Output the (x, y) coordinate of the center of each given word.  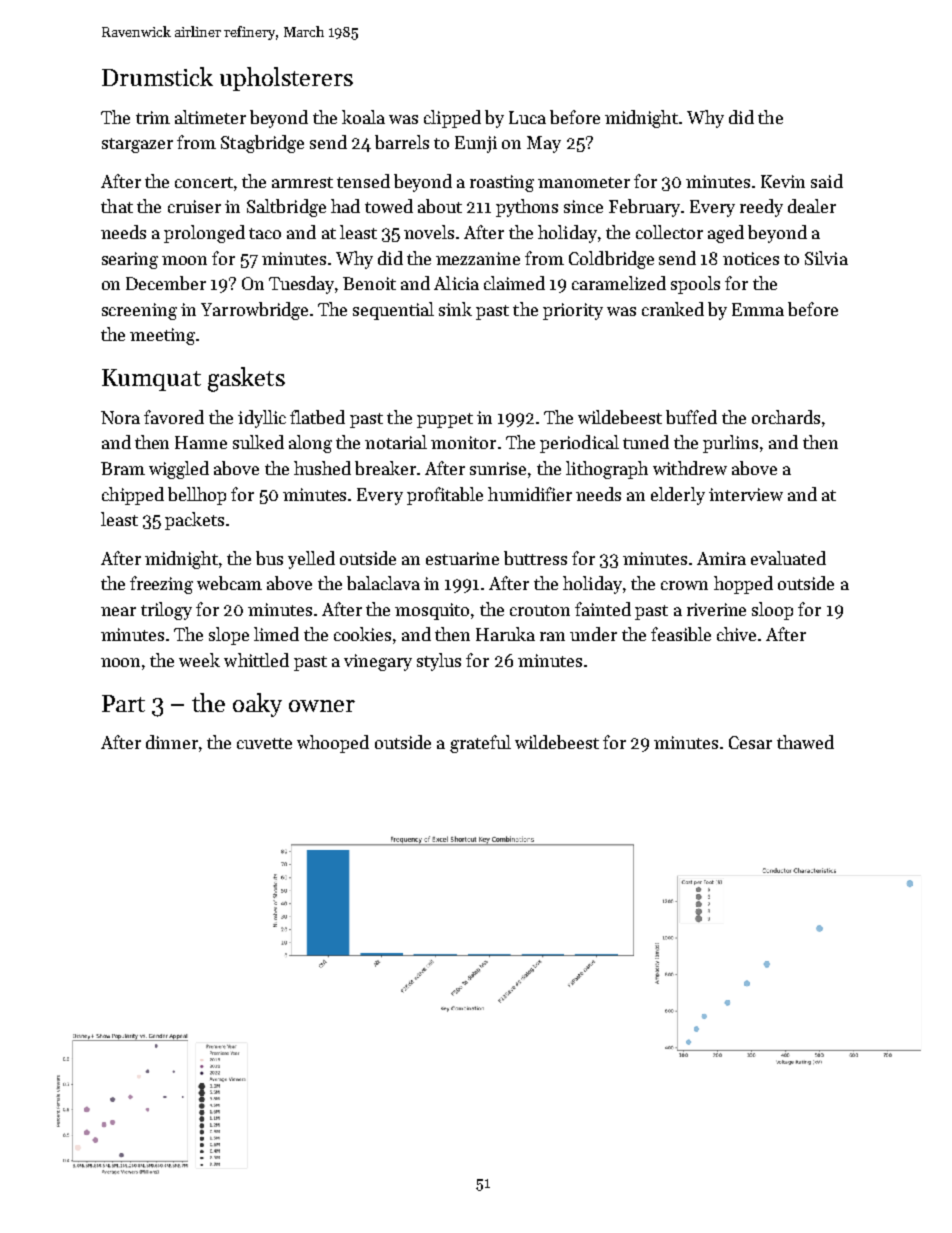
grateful (480, 744)
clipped (452, 119)
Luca (527, 117)
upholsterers (286, 79)
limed (276, 634)
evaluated (788, 558)
